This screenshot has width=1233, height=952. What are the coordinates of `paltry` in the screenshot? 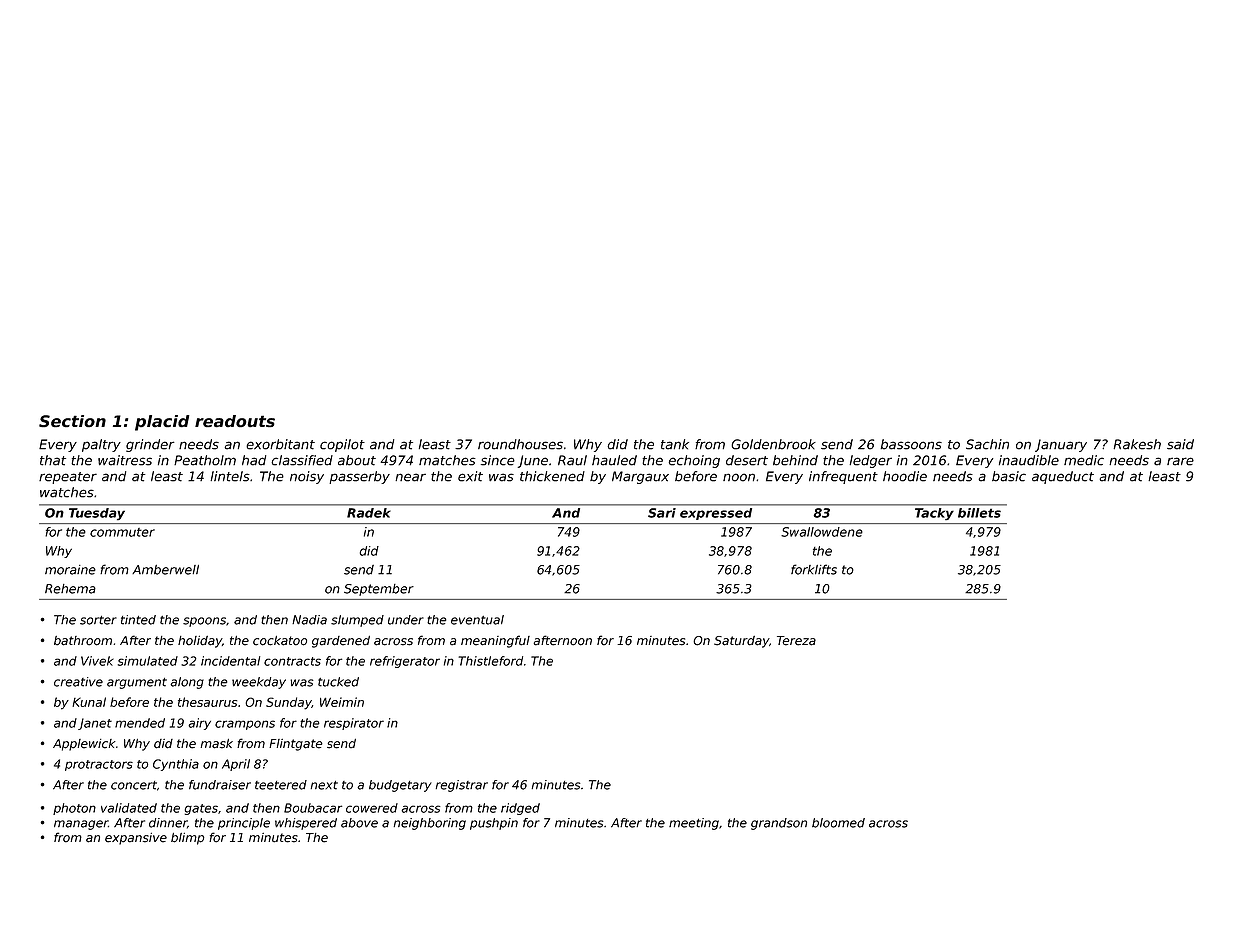 It's located at (101, 445).
